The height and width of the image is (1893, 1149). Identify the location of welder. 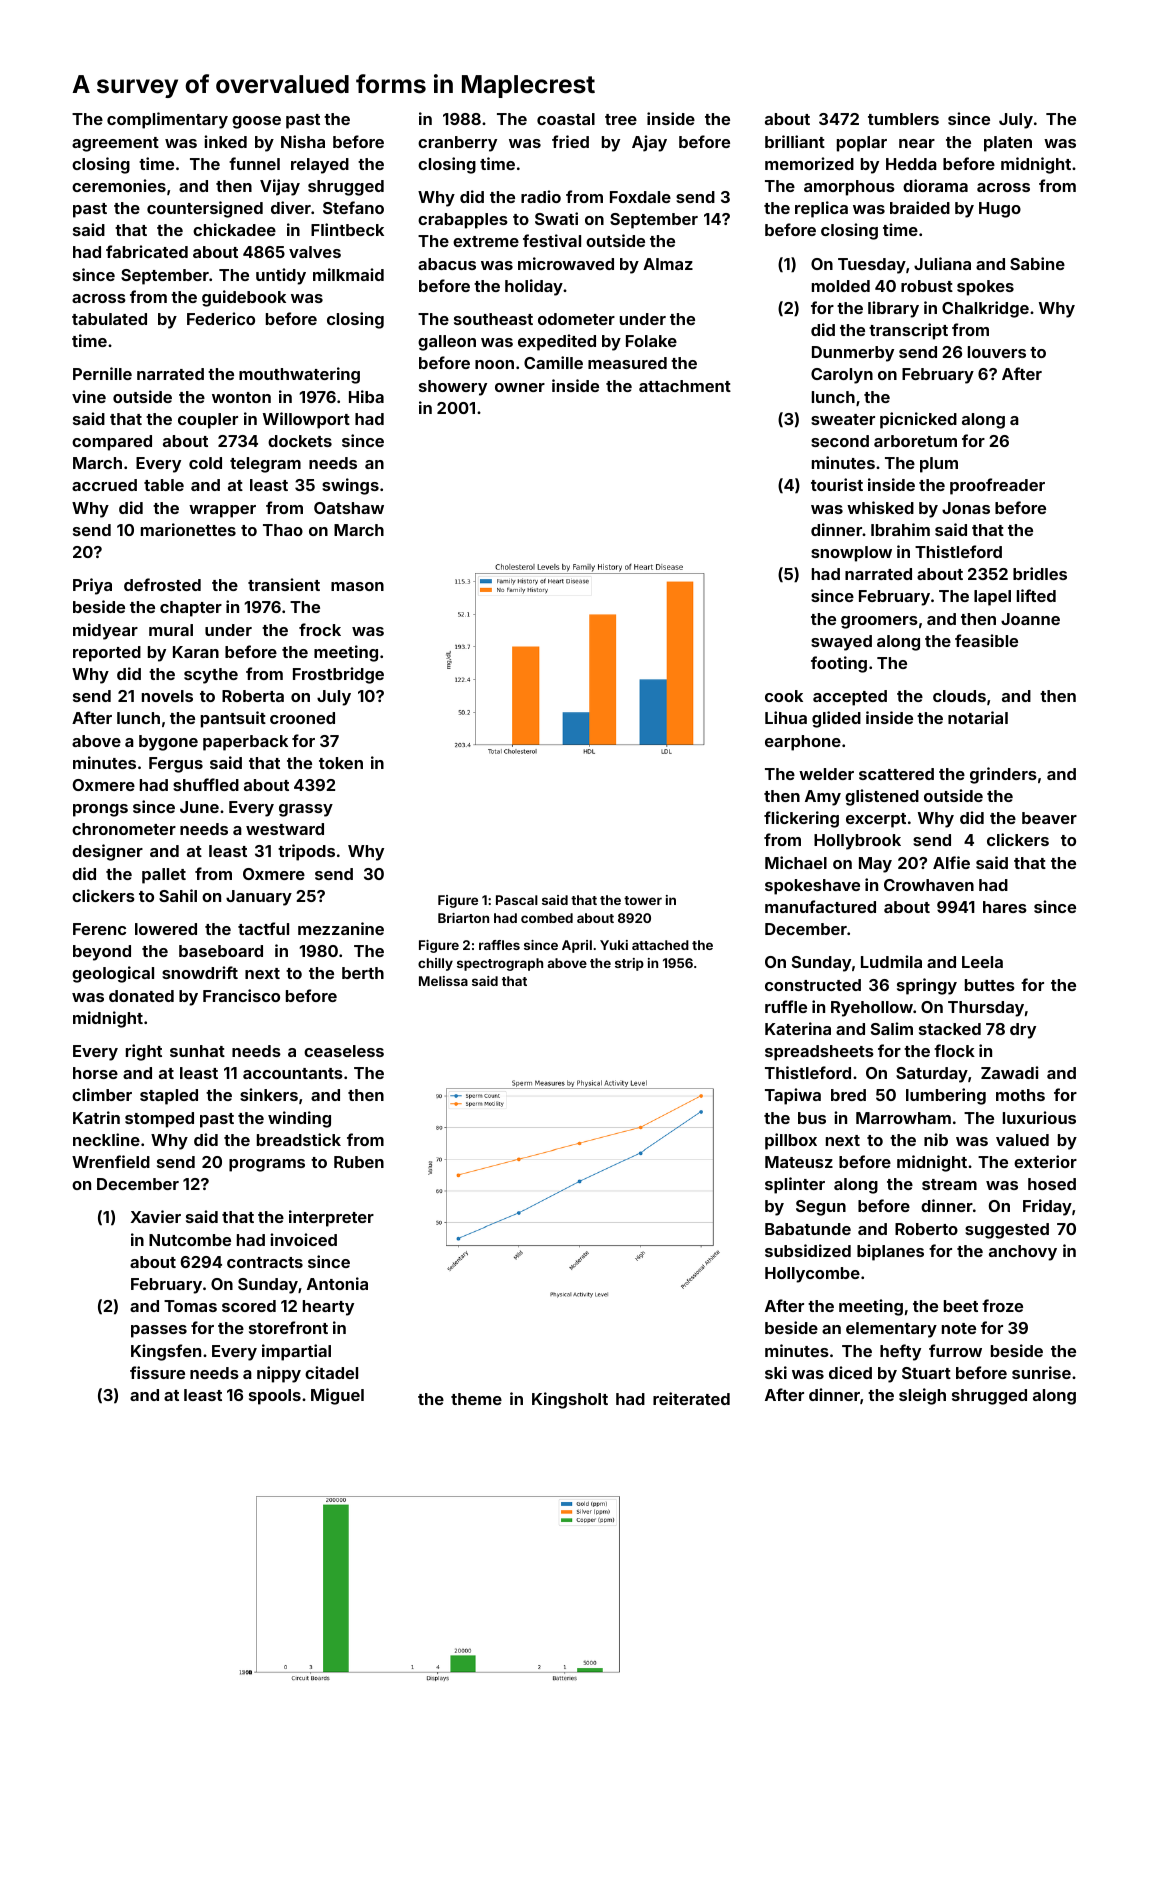
(826, 774).
